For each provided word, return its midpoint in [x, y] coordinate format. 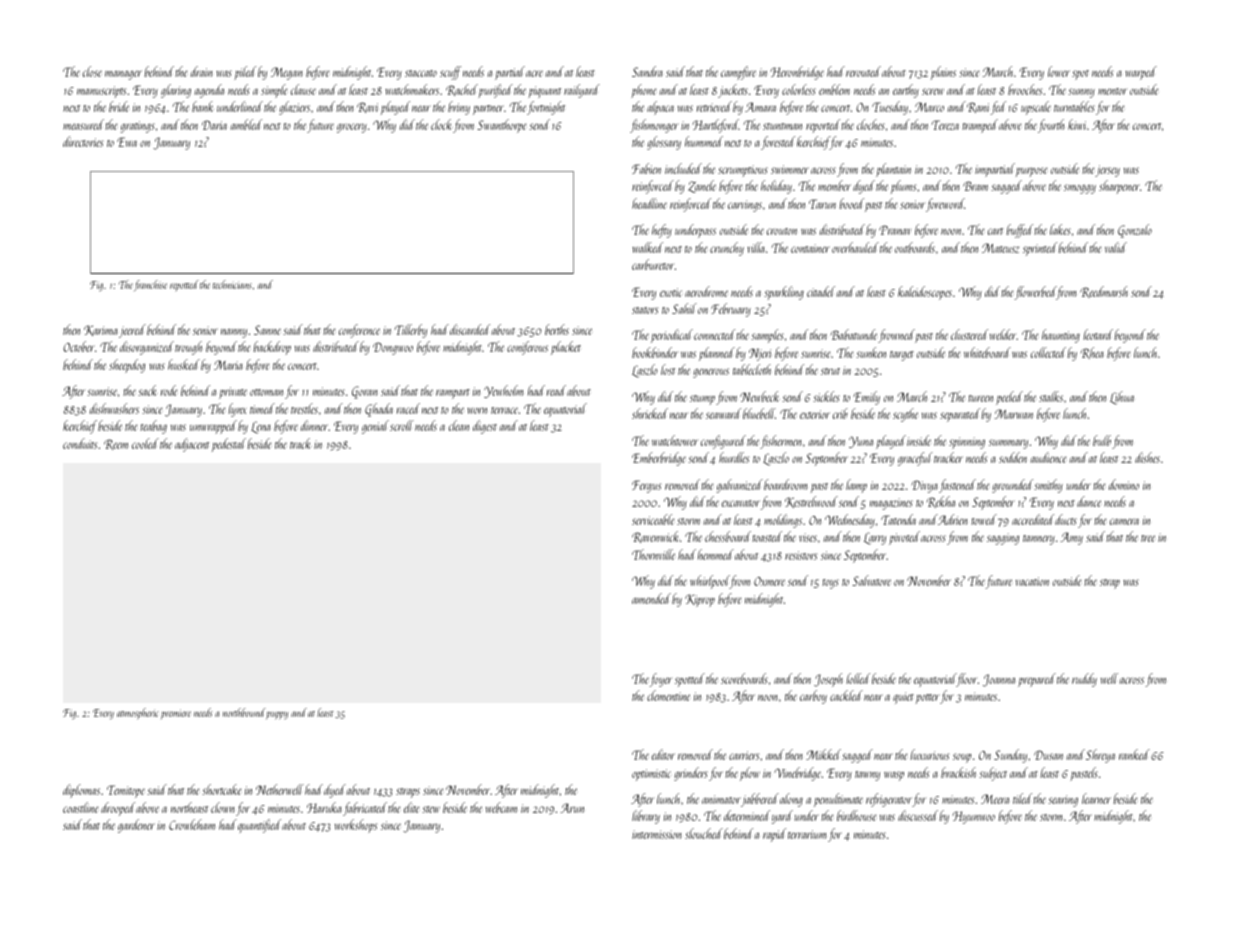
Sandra [647, 71]
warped [1141, 73]
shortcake [222, 789]
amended [651, 598]
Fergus [646, 486]
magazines [891, 504]
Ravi [367, 107]
